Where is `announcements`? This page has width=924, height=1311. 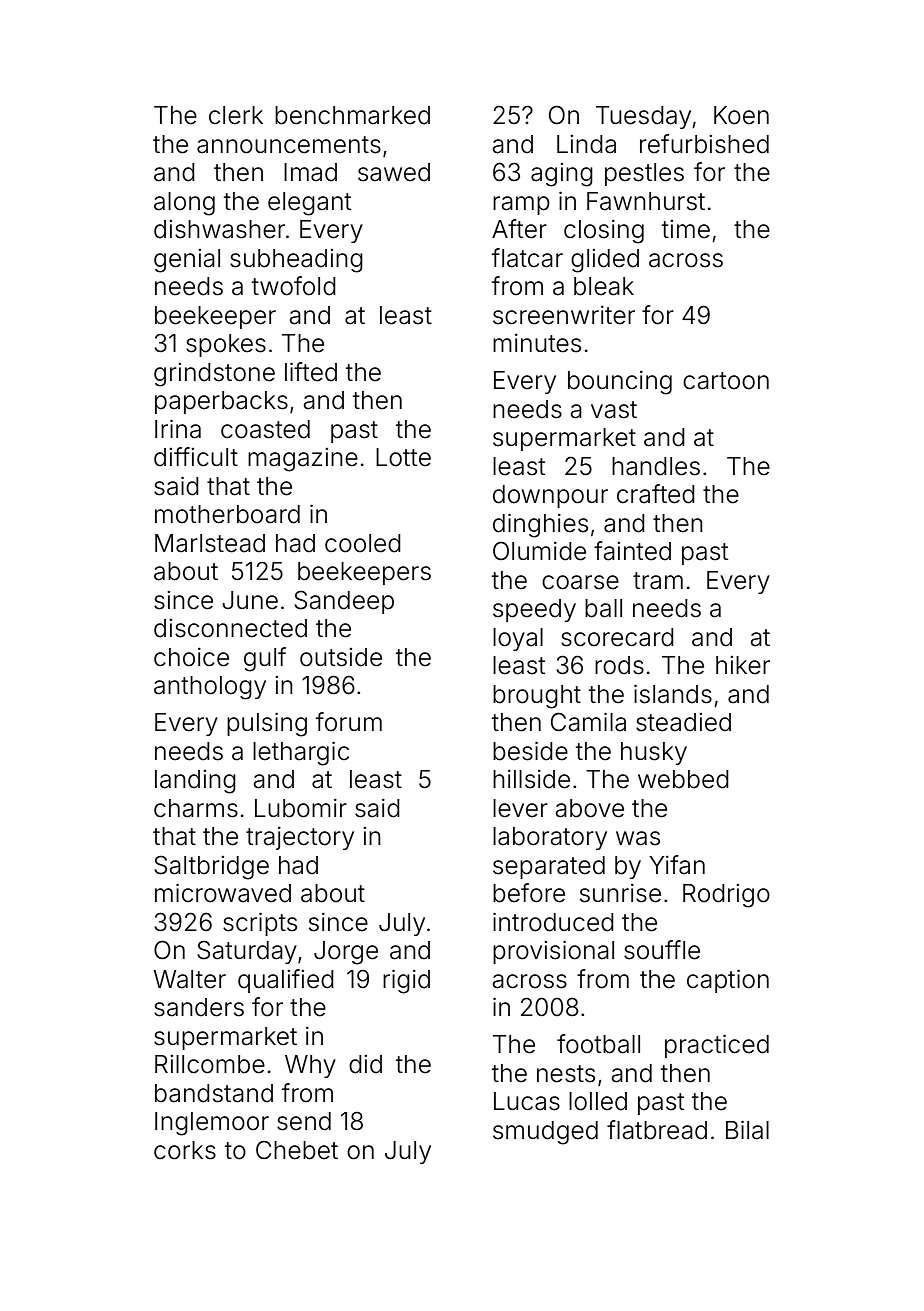
announcements is located at coordinates (289, 145).
